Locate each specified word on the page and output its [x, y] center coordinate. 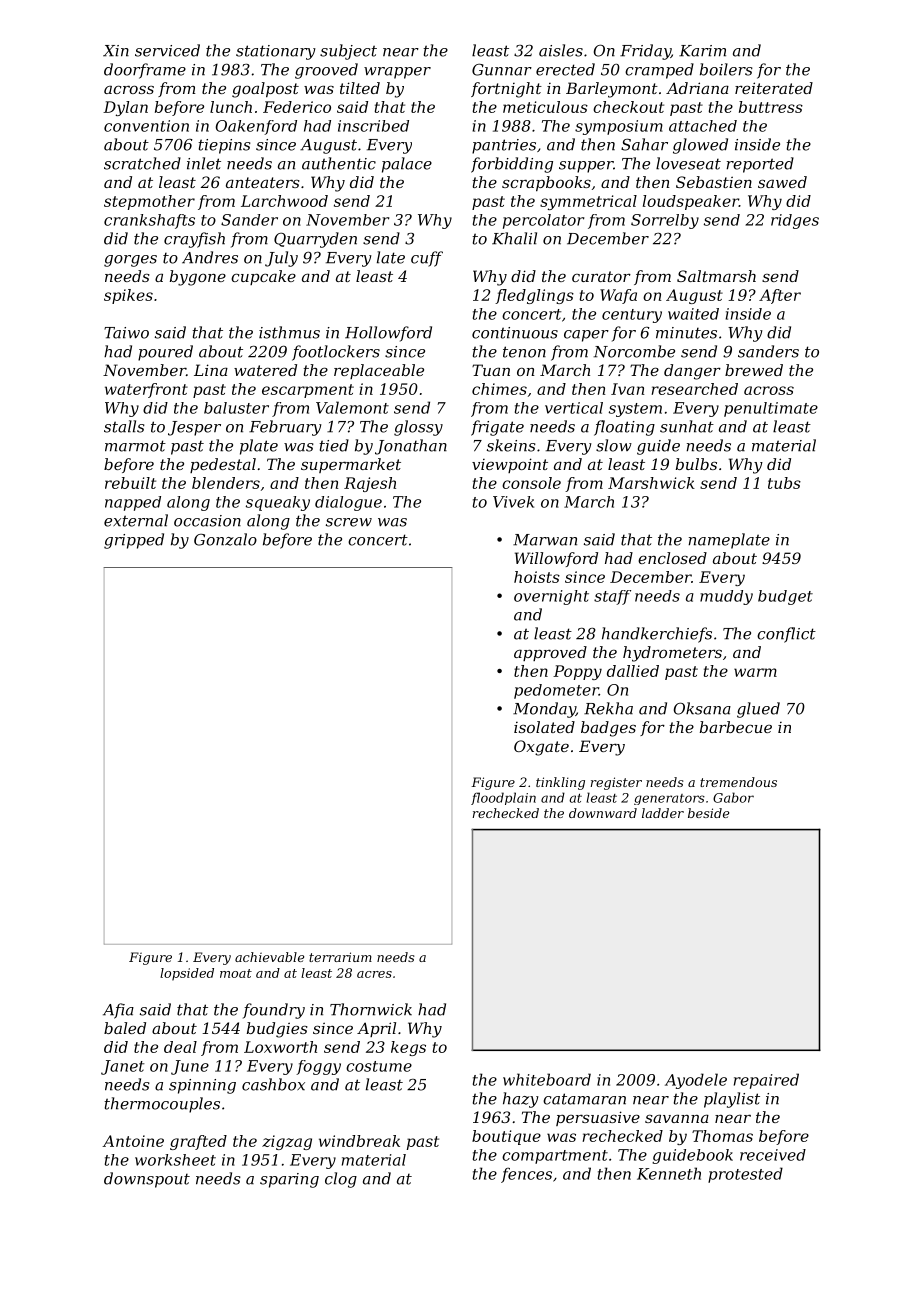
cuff [427, 259]
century [632, 316]
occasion [207, 521]
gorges [130, 261]
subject [348, 52]
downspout [147, 1180]
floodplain [503, 798]
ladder [663, 813]
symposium [619, 127]
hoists [537, 577]
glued [758, 710]
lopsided [187, 974]
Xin [116, 51]
